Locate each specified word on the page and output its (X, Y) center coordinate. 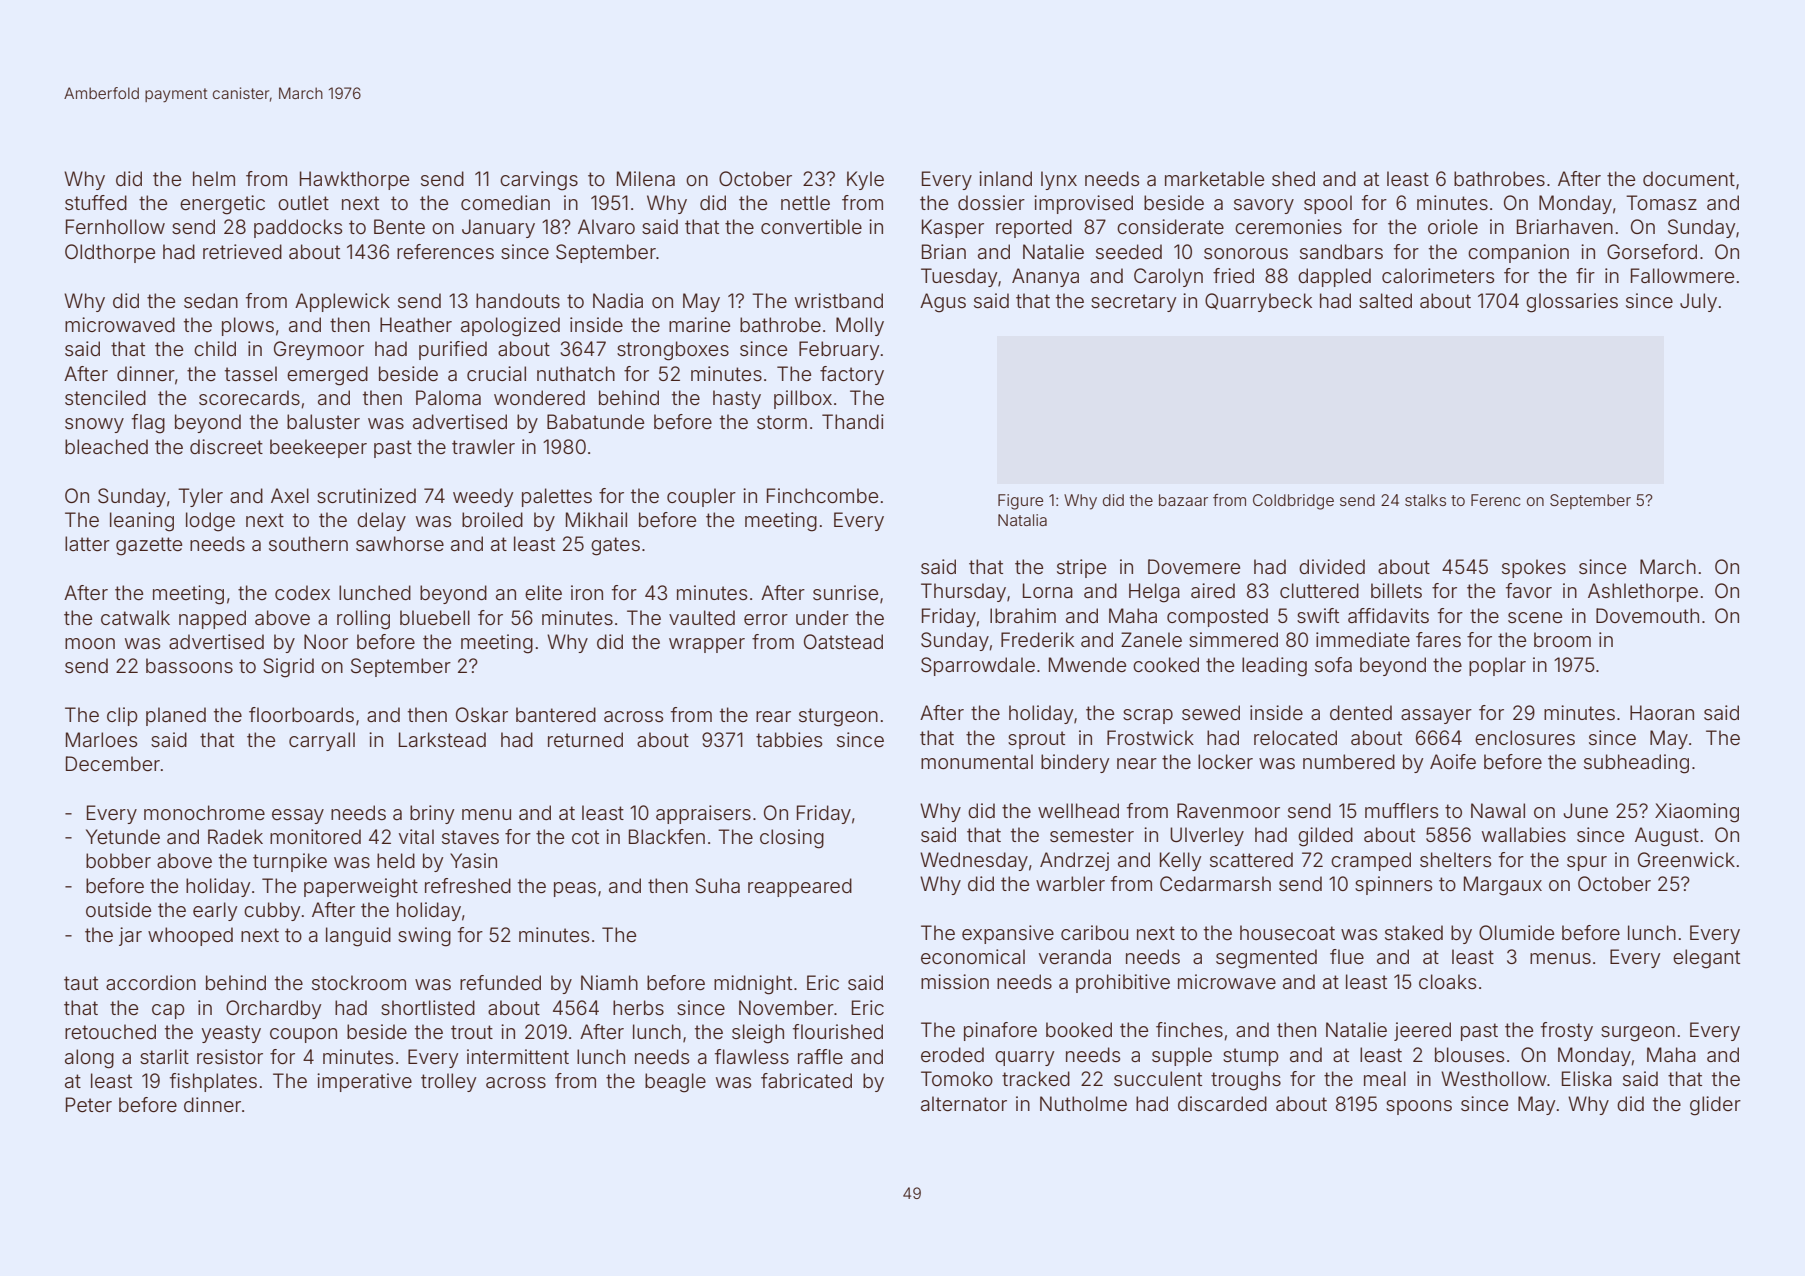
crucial (496, 373)
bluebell (435, 617)
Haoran (1662, 712)
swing (424, 937)
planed (176, 716)
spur (1587, 863)
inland (1005, 178)
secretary (1133, 303)
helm (214, 178)
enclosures (1525, 737)
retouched (110, 1031)
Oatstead (843, 641)
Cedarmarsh (1215, 883)
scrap (1148, 716)
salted (1385, 300)
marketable (1214, 178)
